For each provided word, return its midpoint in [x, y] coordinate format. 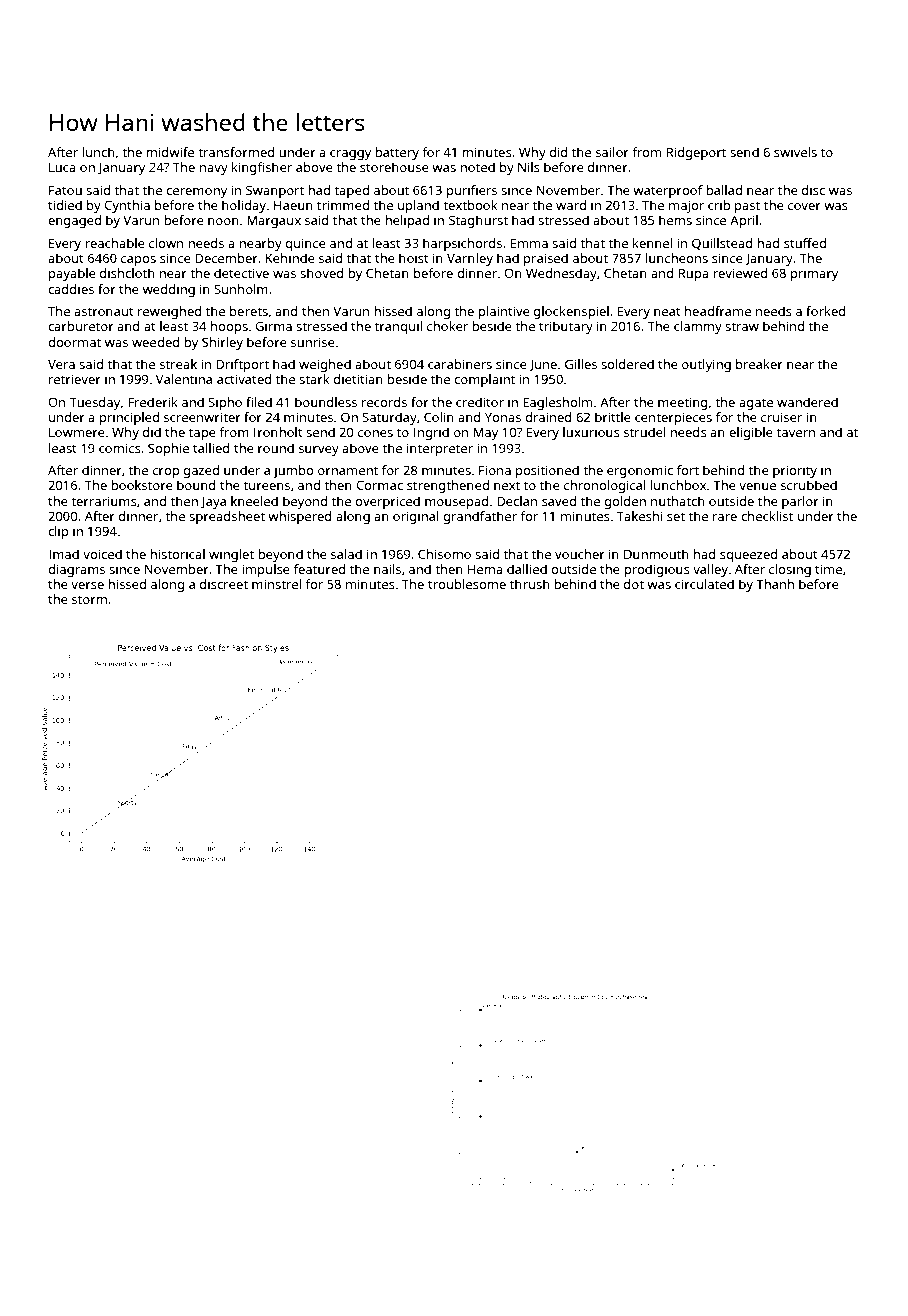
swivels [795, 152]
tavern [796, 432]
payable [72, 274]
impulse [266, 570]
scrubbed [809, 485]
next [507, 485]
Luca [62, 167]
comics [120, 448]
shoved [322, 273]
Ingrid [431, 433]
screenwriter [202, 417]
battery [397, 153]
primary [814, 274]
